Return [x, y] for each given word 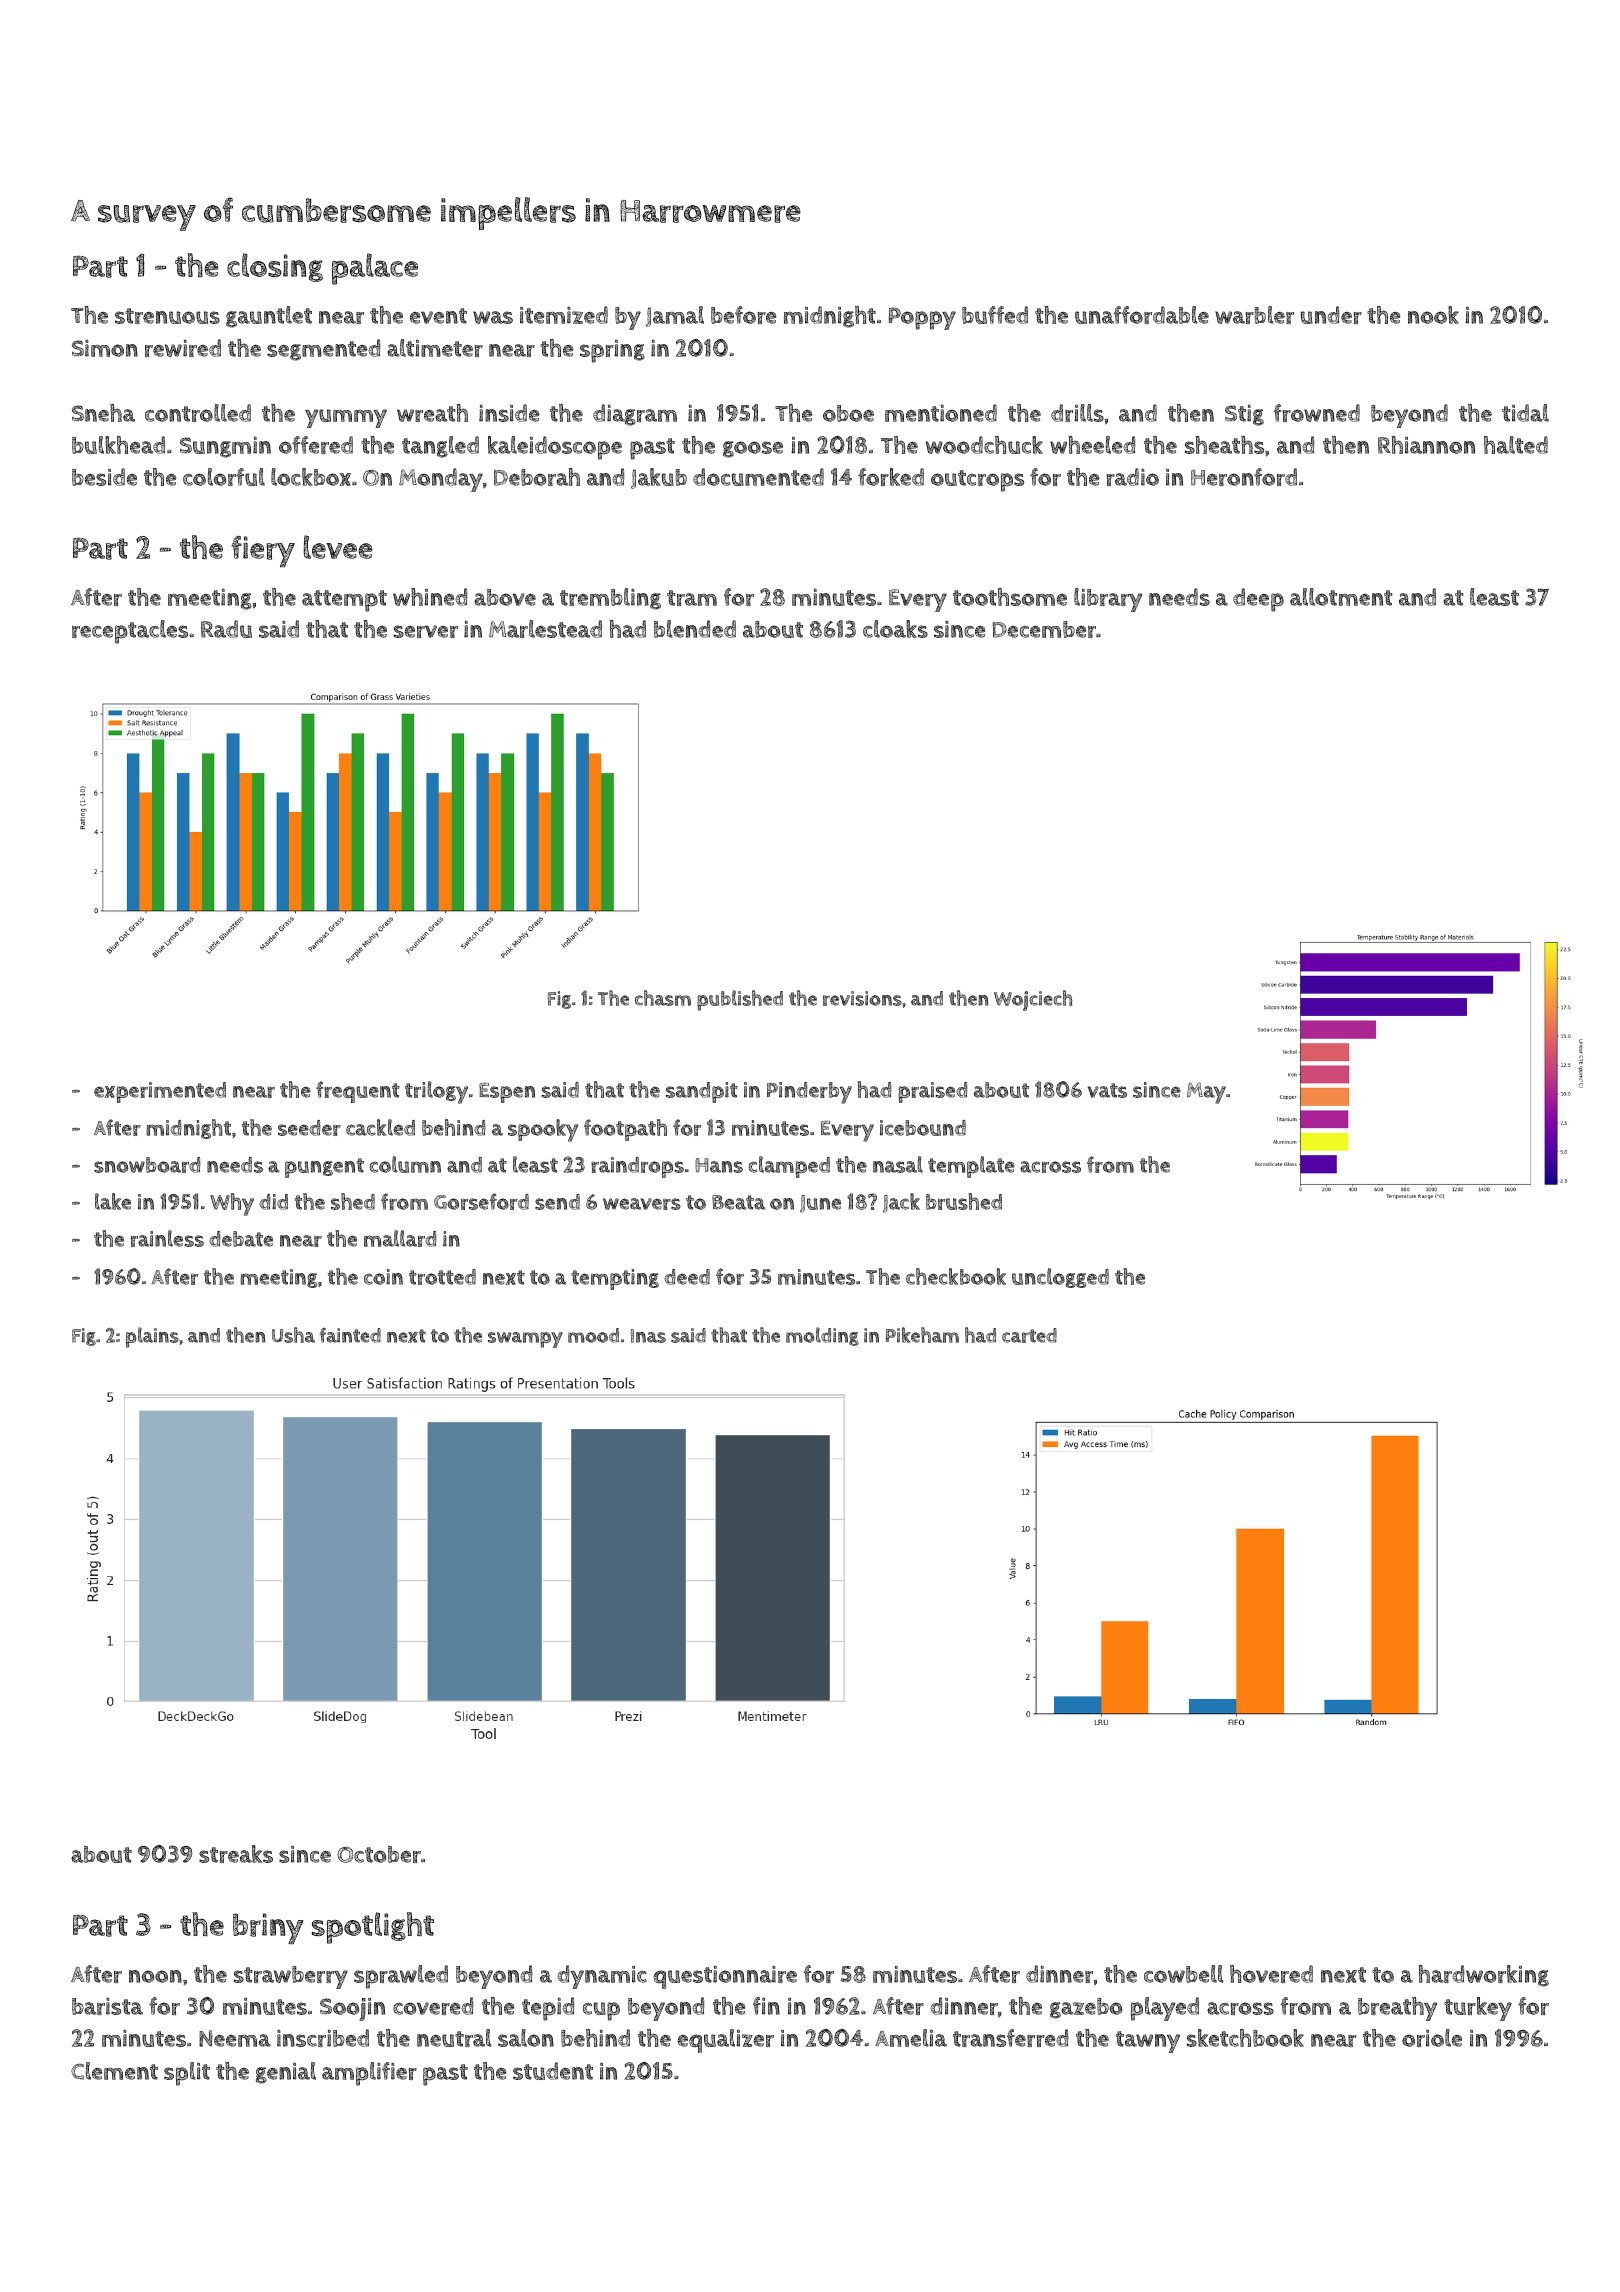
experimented [160, 1092]
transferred [1010, 2038]
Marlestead [545, 629]
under [1331, 315]
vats [1107, 1090]
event [438, 316]
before [743, 315]
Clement [114, 2071]
